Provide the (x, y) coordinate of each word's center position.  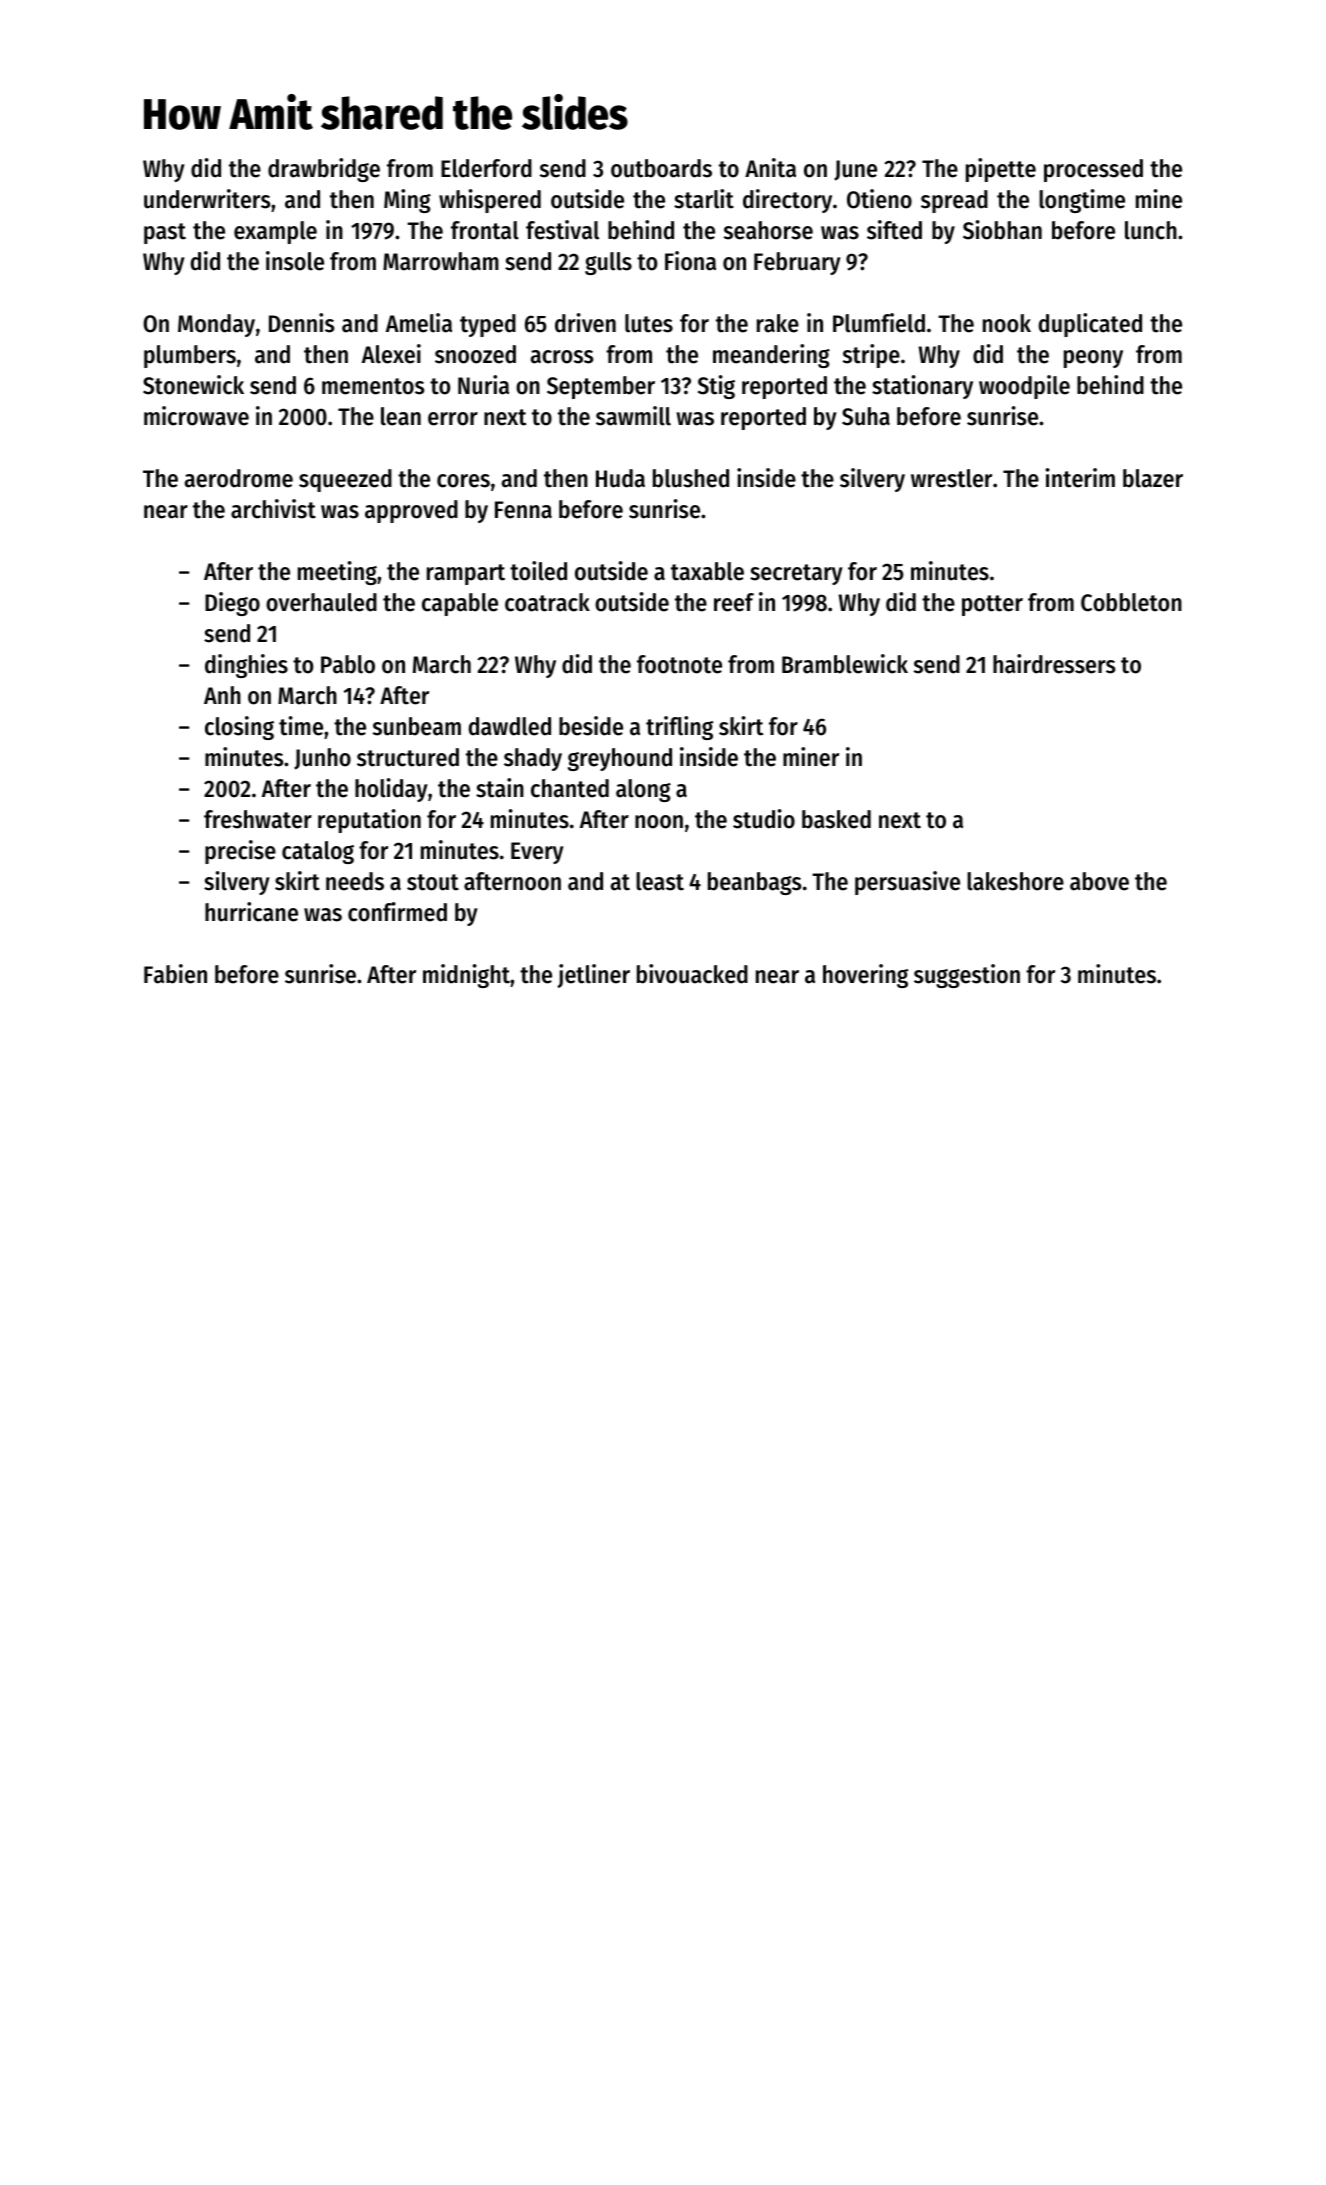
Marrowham (441, 261)
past (165, 233)
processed (1093, 170)
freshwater (258, 819)
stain (500, 788)
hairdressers (1054, 664)
